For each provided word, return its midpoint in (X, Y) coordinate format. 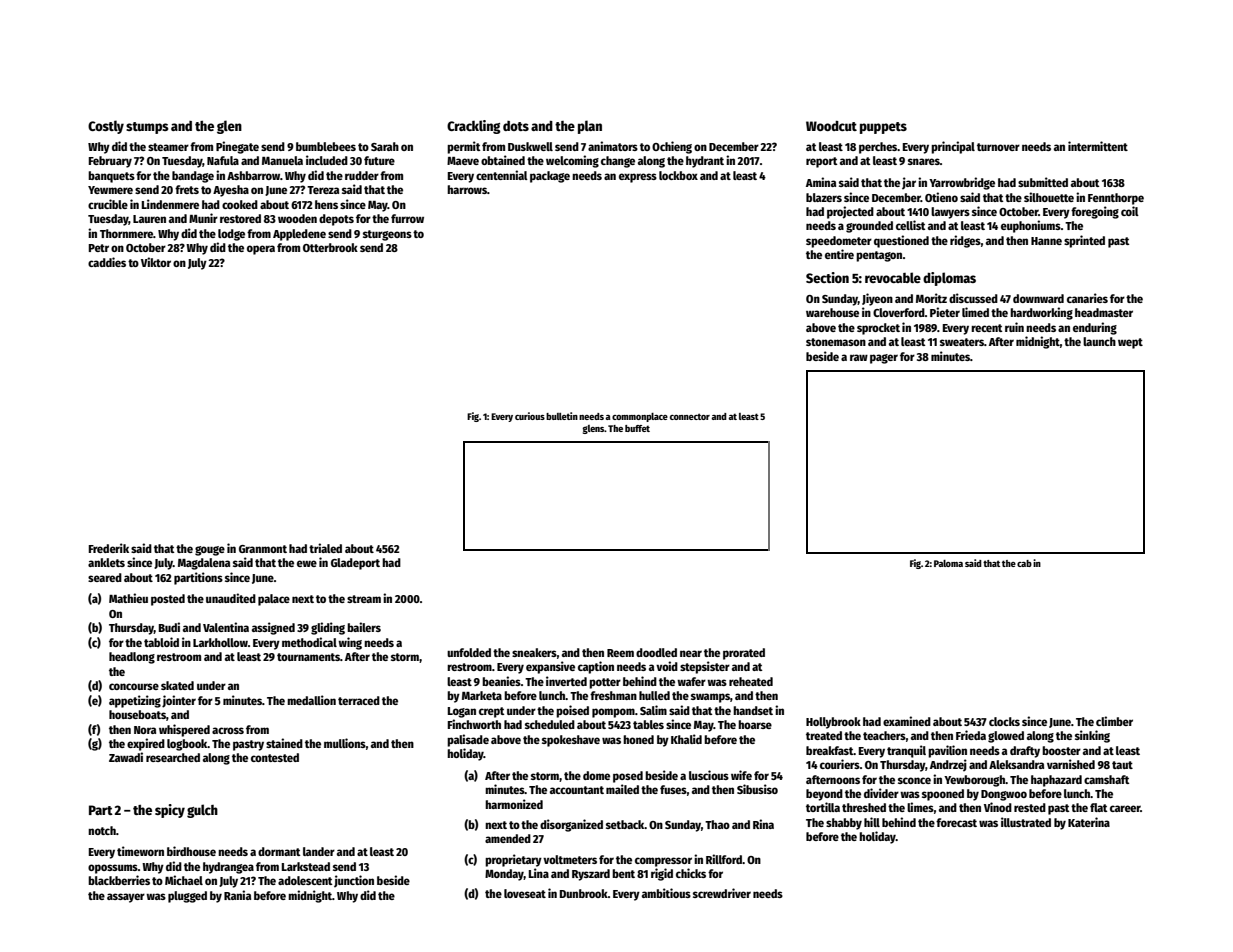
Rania (237, 895)
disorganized (571, 825)
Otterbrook (330, 247)
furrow (407, 218)
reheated (751, 681)
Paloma (948, 563)
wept (1130, 343)
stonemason (836, 342)
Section (827, 277)
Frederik (109, 548)
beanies (501, 681)
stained (284, 743)
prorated (744, 654)
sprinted (1084, 241)
